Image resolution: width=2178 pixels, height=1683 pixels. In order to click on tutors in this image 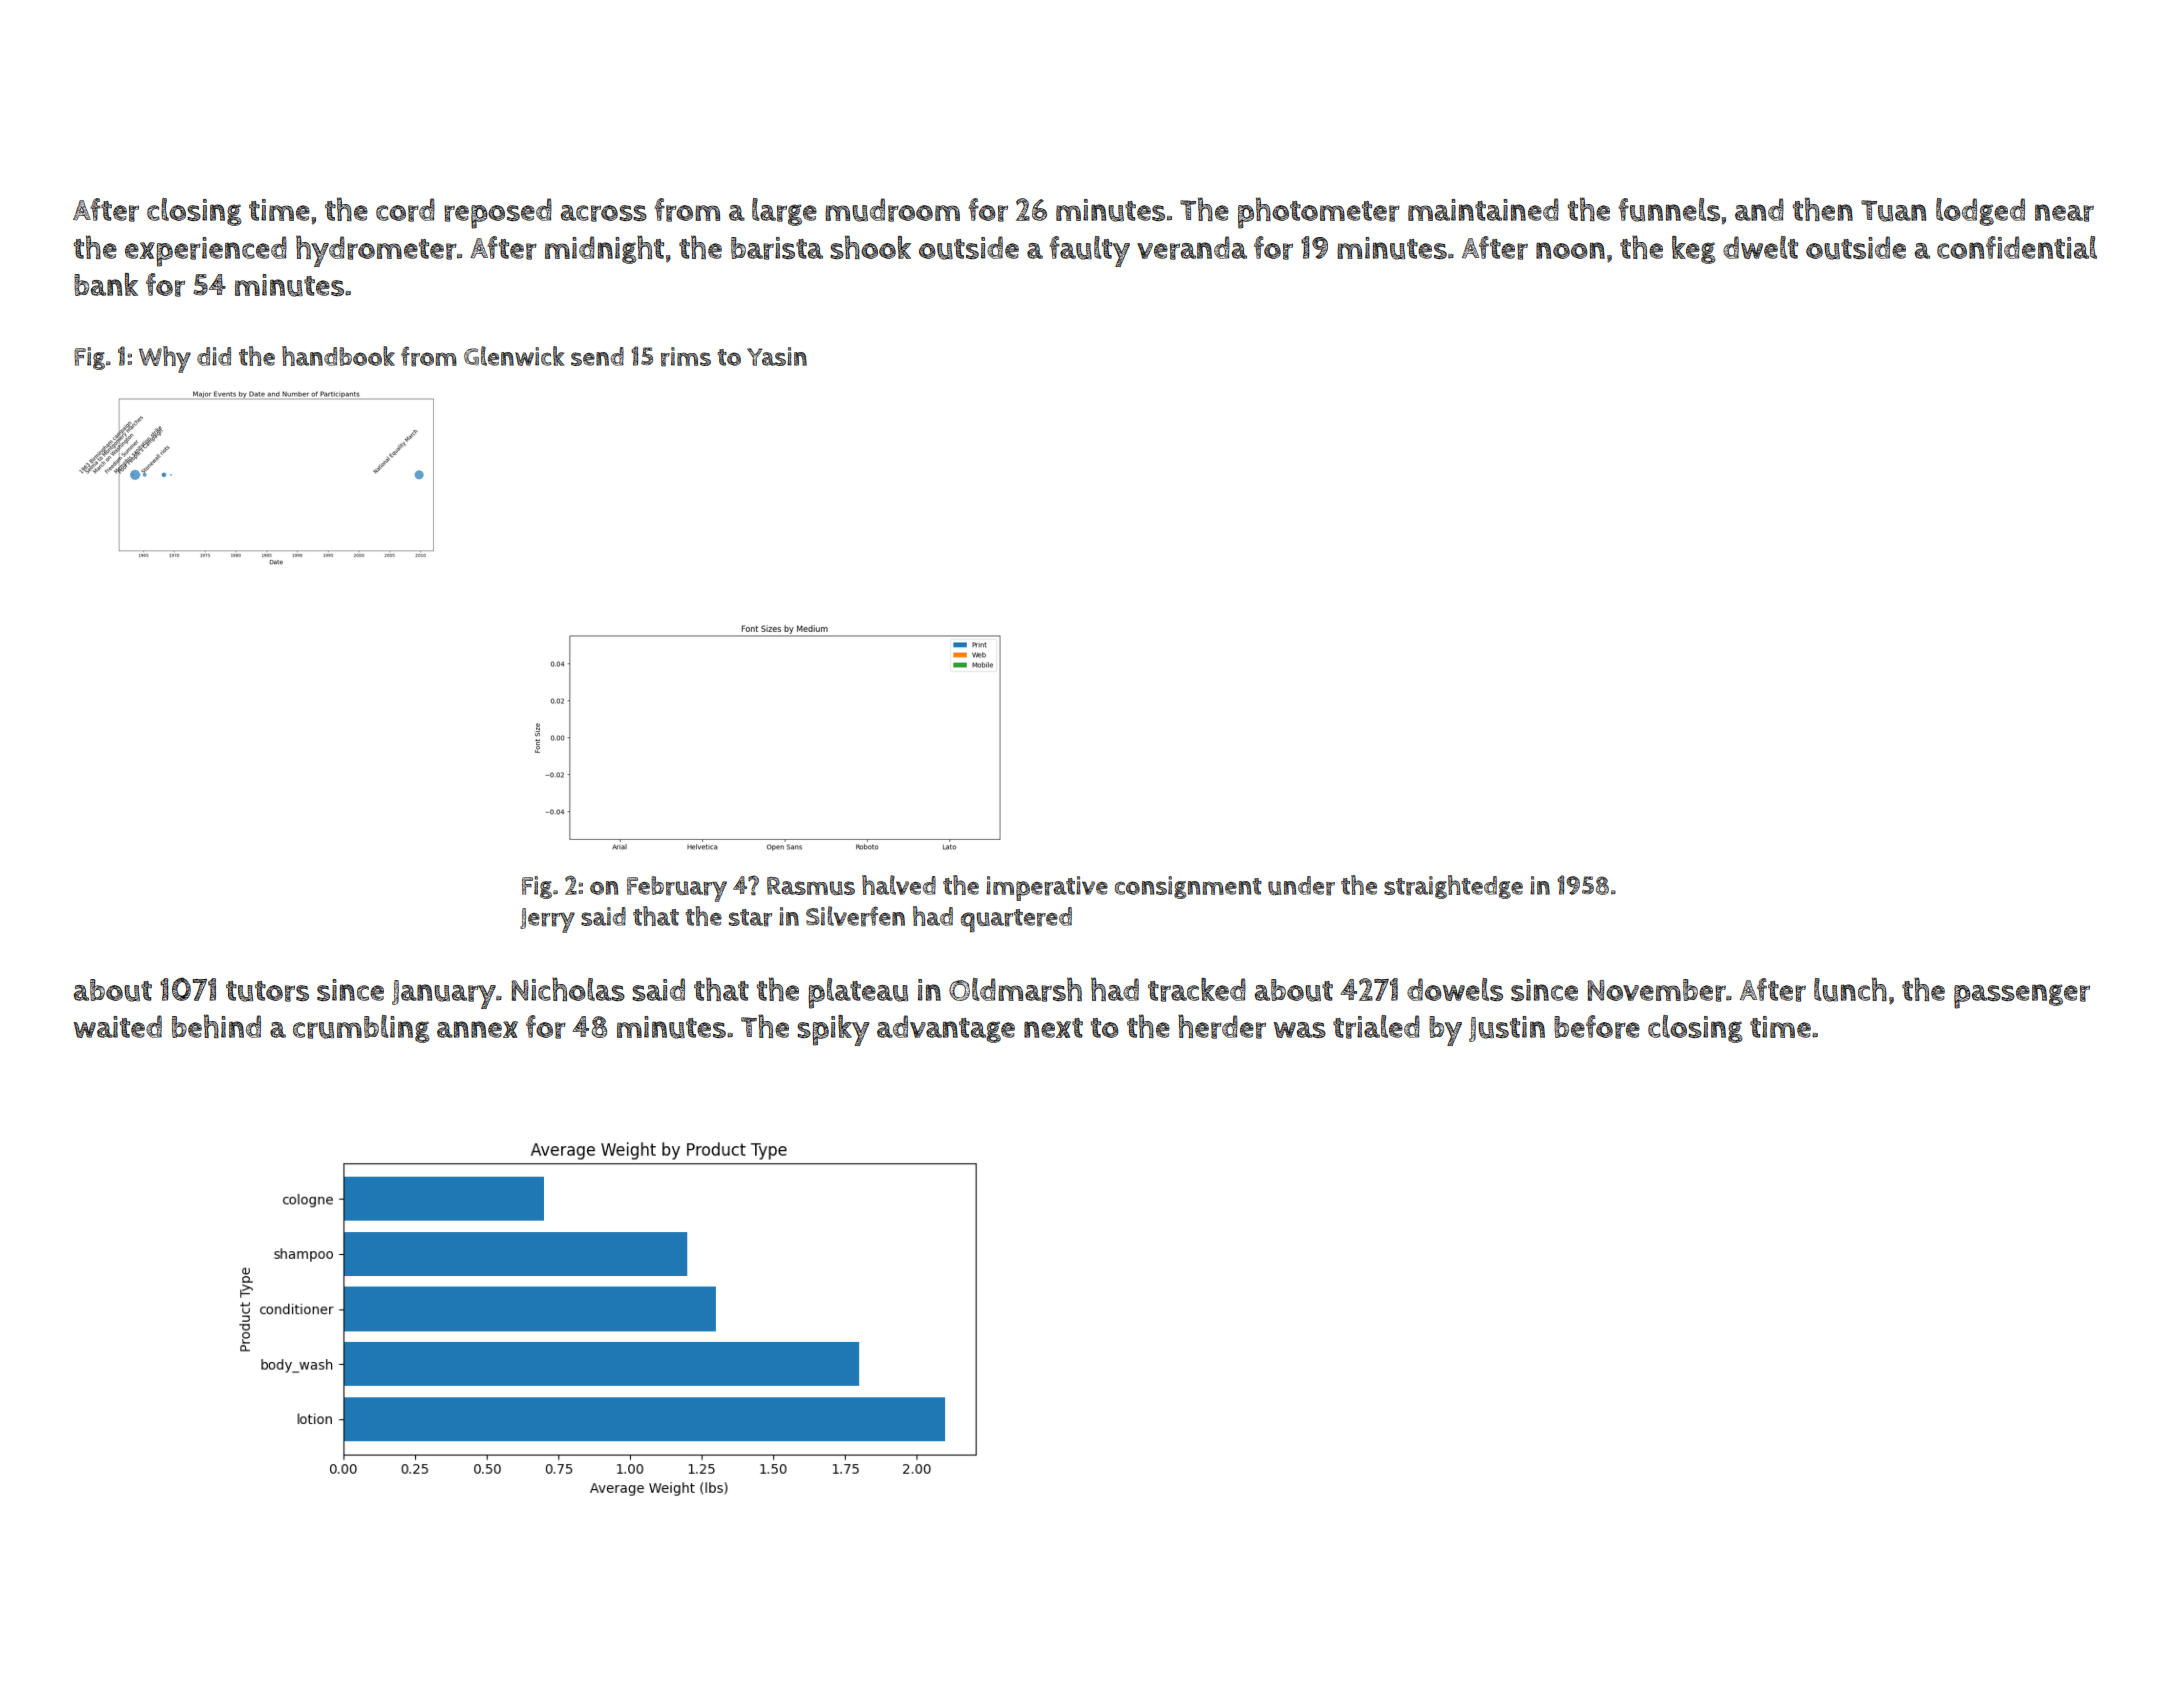, I will do `click(267, 991)`.
